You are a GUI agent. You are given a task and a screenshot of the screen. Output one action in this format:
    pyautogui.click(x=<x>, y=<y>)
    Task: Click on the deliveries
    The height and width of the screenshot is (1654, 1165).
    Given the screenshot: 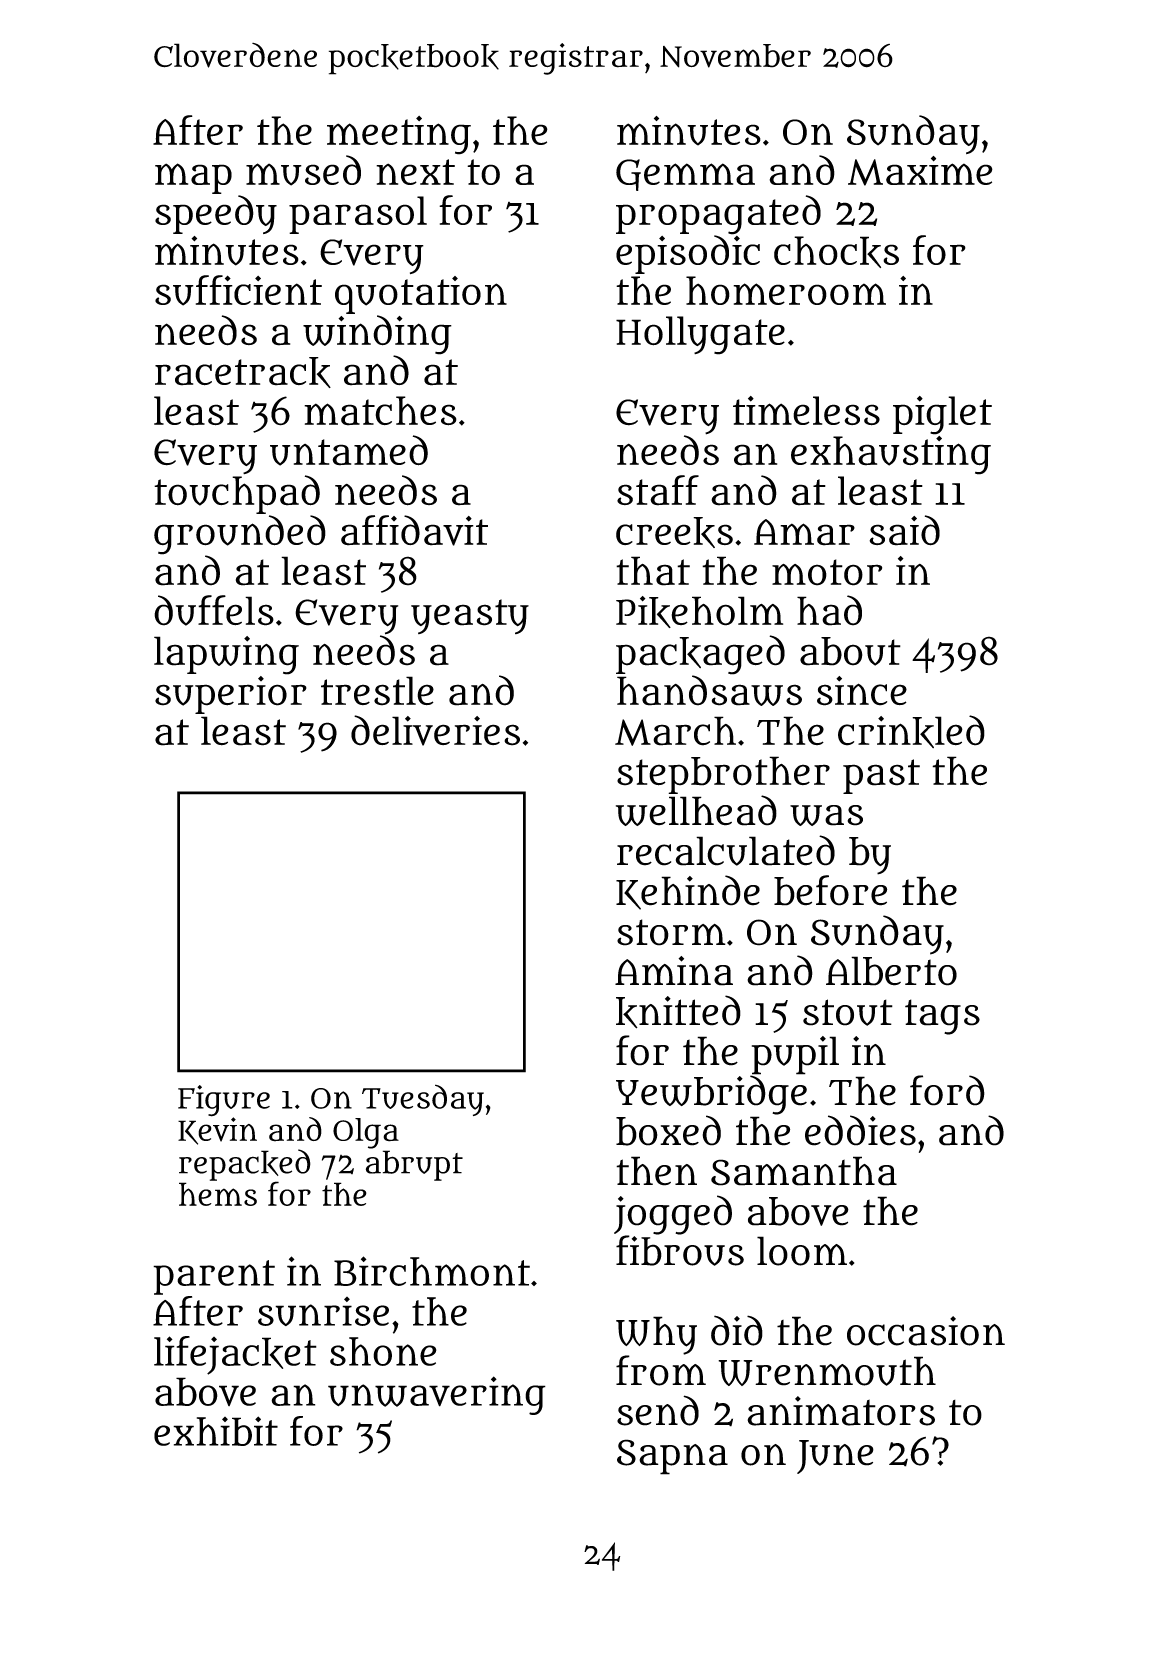 What is the action you would take?
    pyautogui.click(x=435, y=730)
